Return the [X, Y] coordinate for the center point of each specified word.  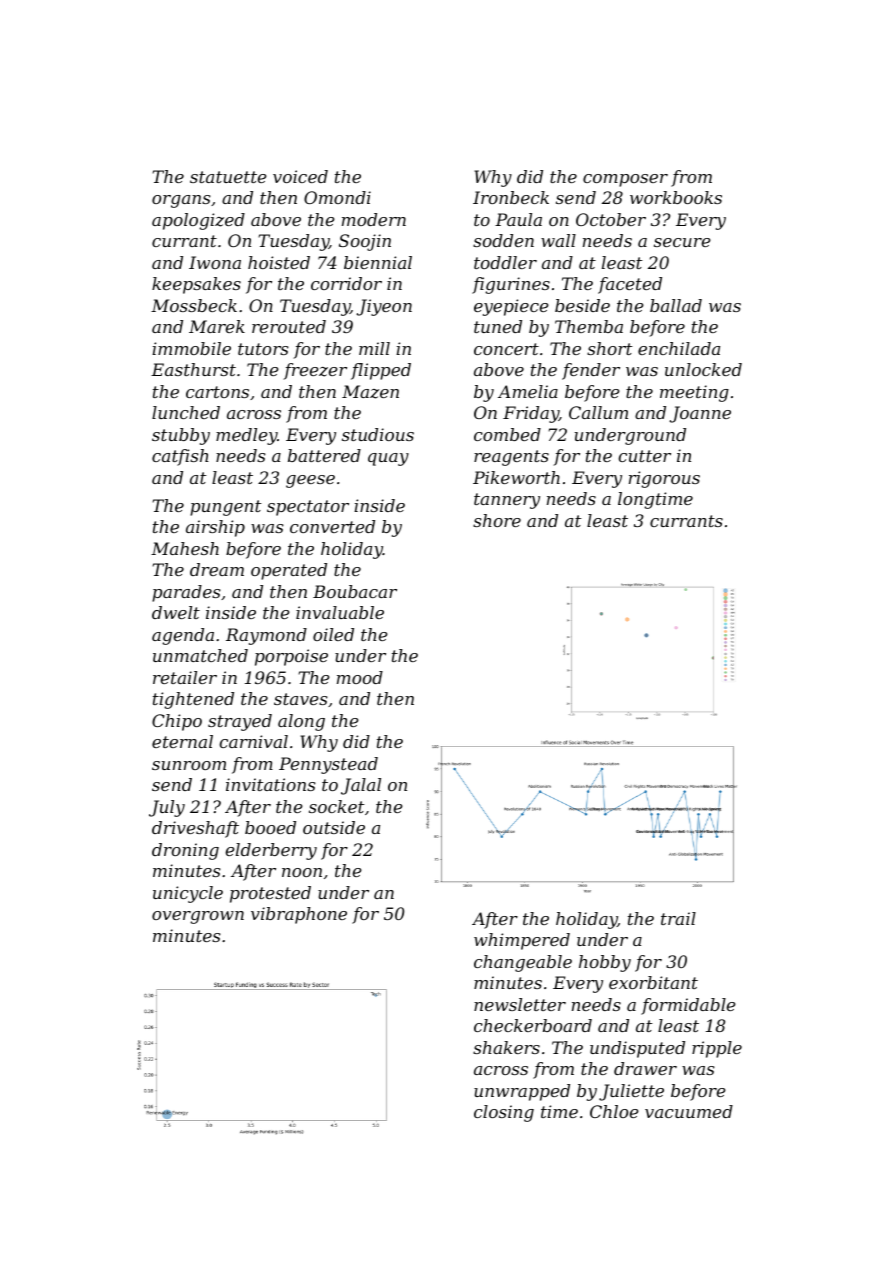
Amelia [528, 391]
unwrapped [522, 1092]
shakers [506, 1047]
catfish [180, 457]
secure [682, 242]
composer [625, 180]
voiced [300, 176]
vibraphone [299, 915]
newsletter [520, 1004]
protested [270, 894]
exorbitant [653, 982]
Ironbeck [511, 197]
